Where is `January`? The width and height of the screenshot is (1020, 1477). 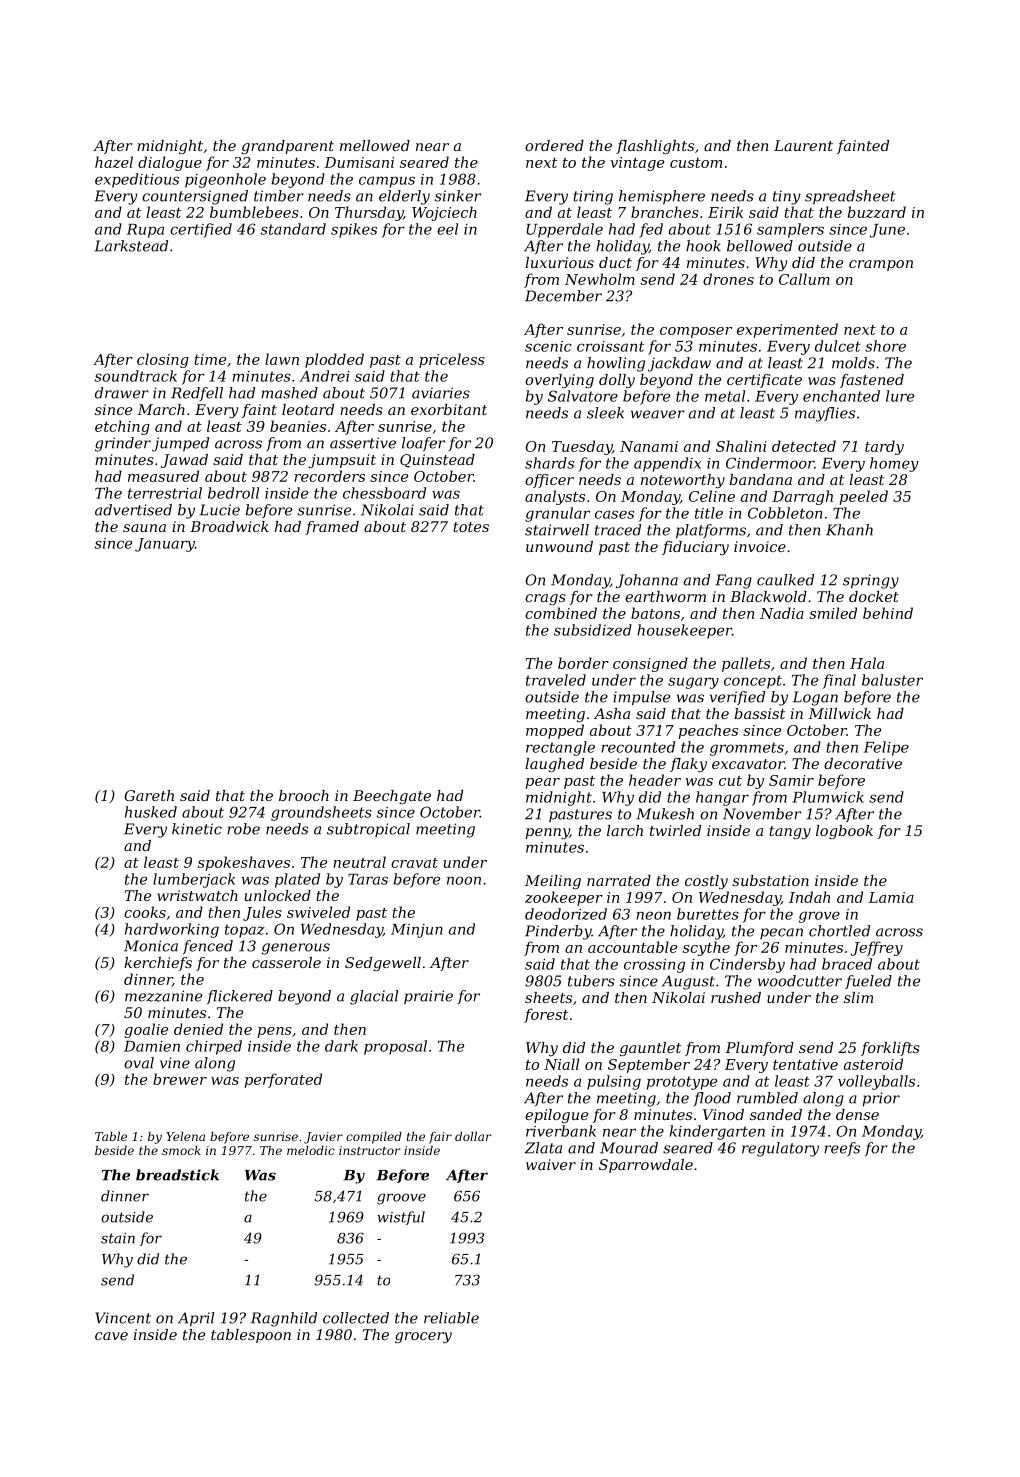
January is located at coordinates (165, 545).
